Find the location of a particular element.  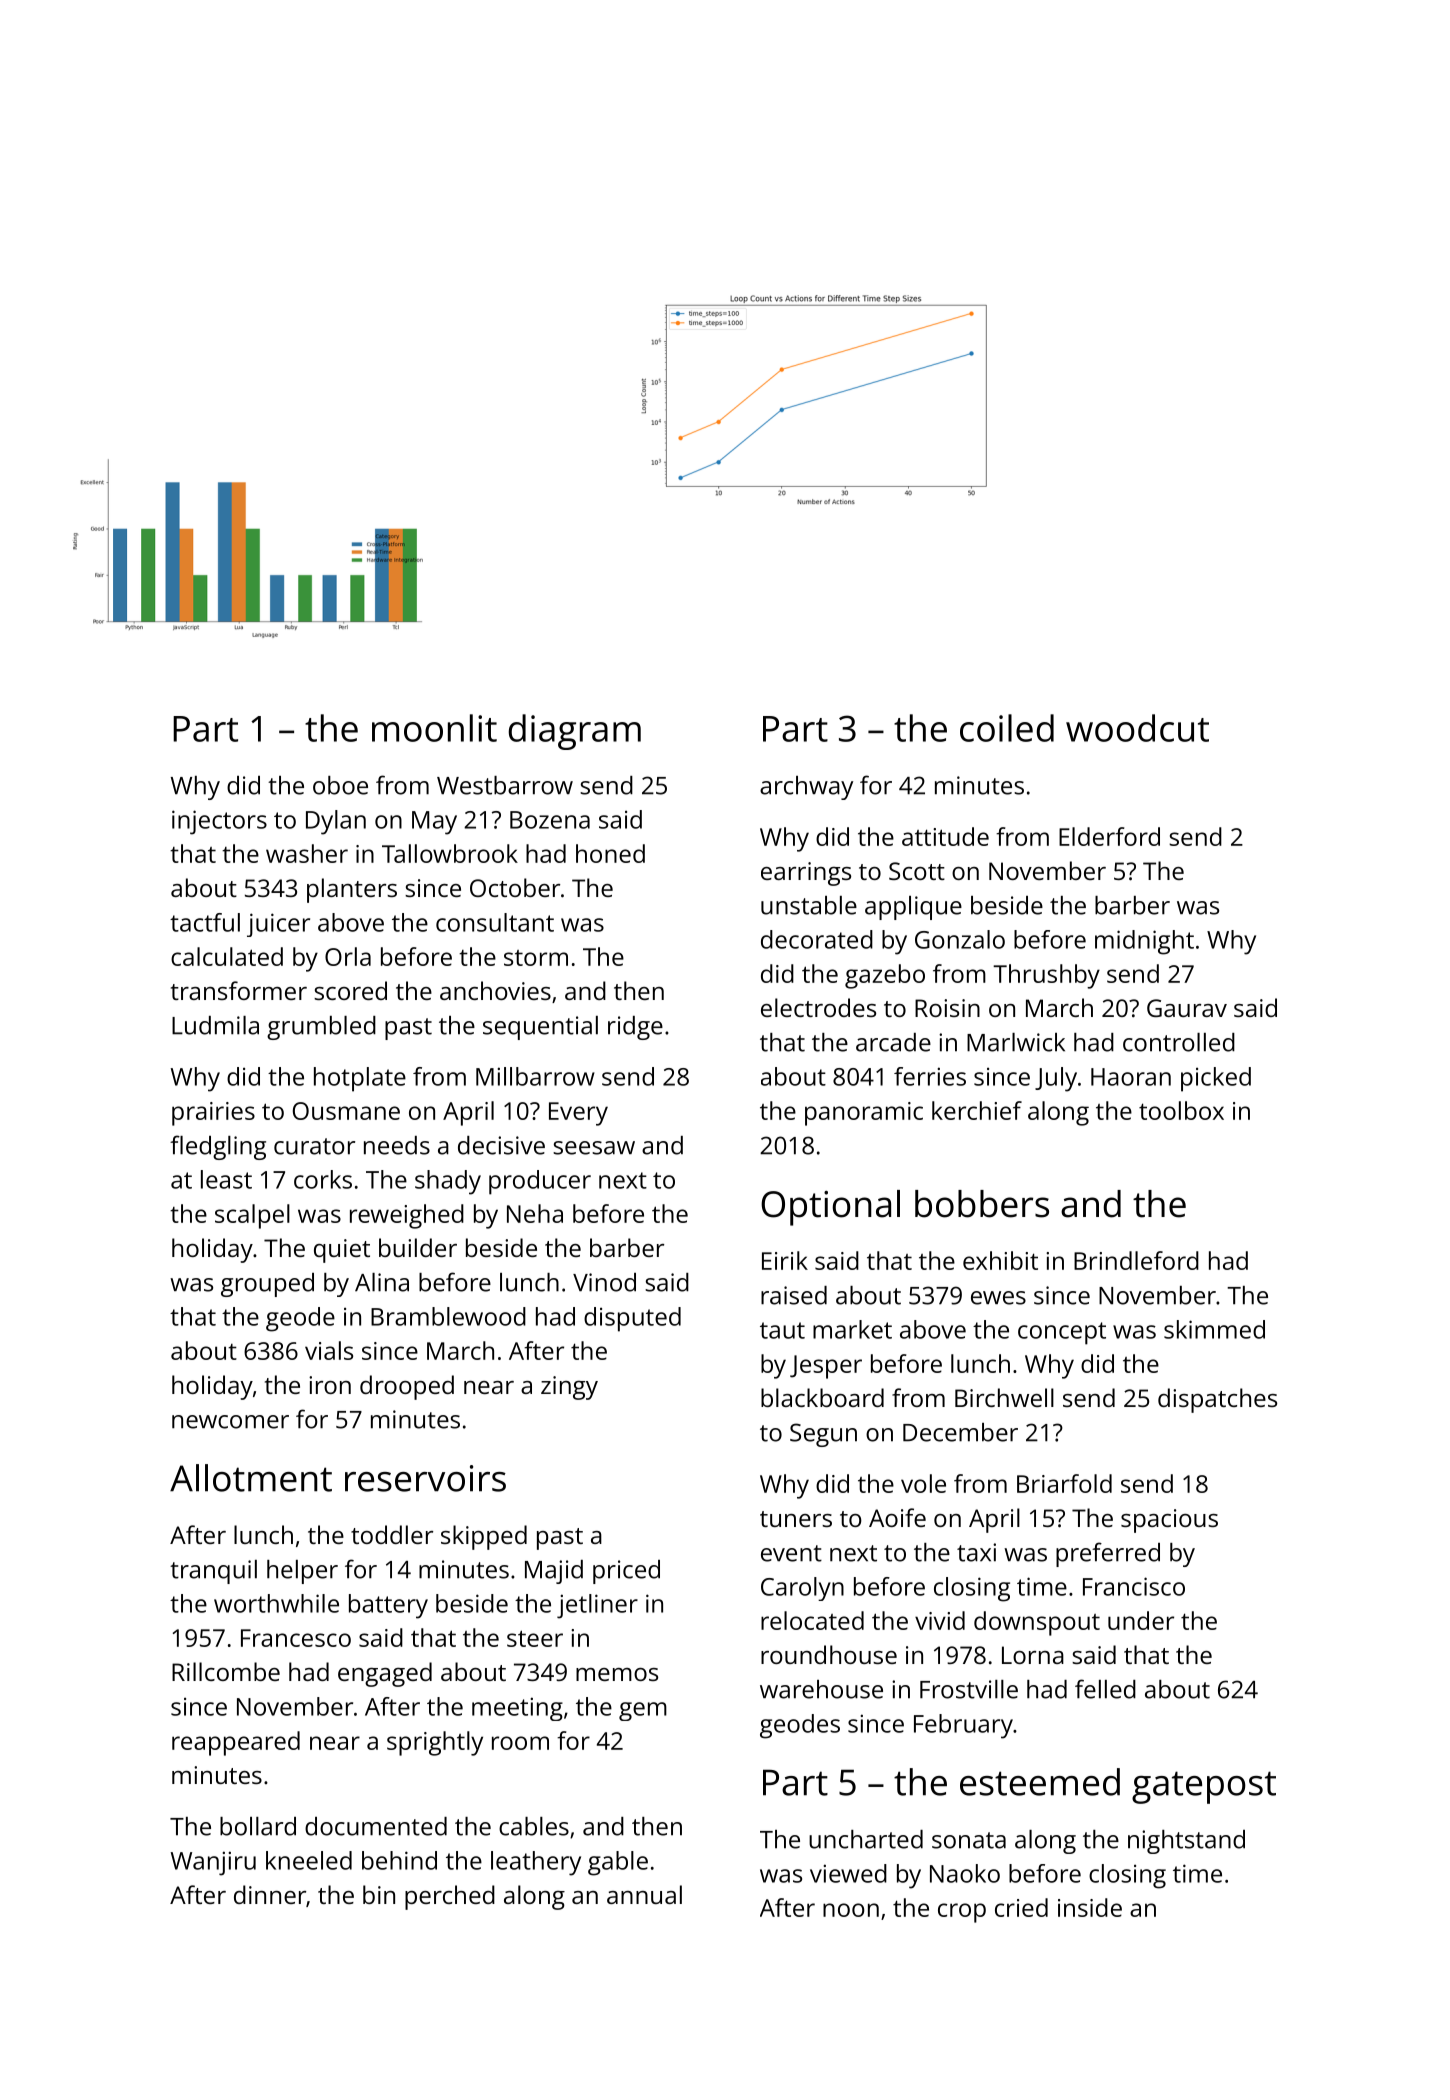

diagram is located at coordinates (575, 732).
